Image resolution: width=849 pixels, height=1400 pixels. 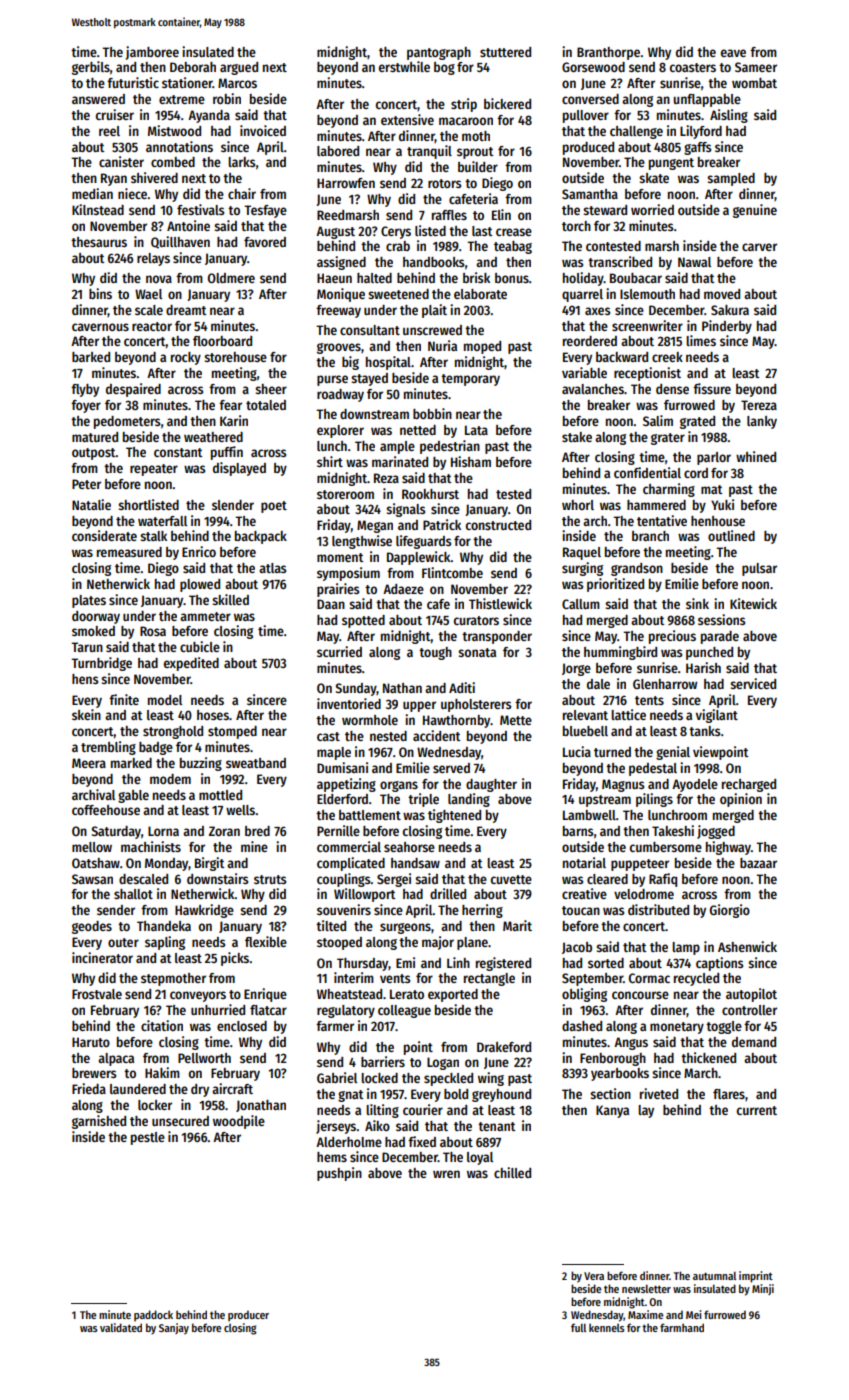 I want to click on serviced, so click(x=753, y=683).
